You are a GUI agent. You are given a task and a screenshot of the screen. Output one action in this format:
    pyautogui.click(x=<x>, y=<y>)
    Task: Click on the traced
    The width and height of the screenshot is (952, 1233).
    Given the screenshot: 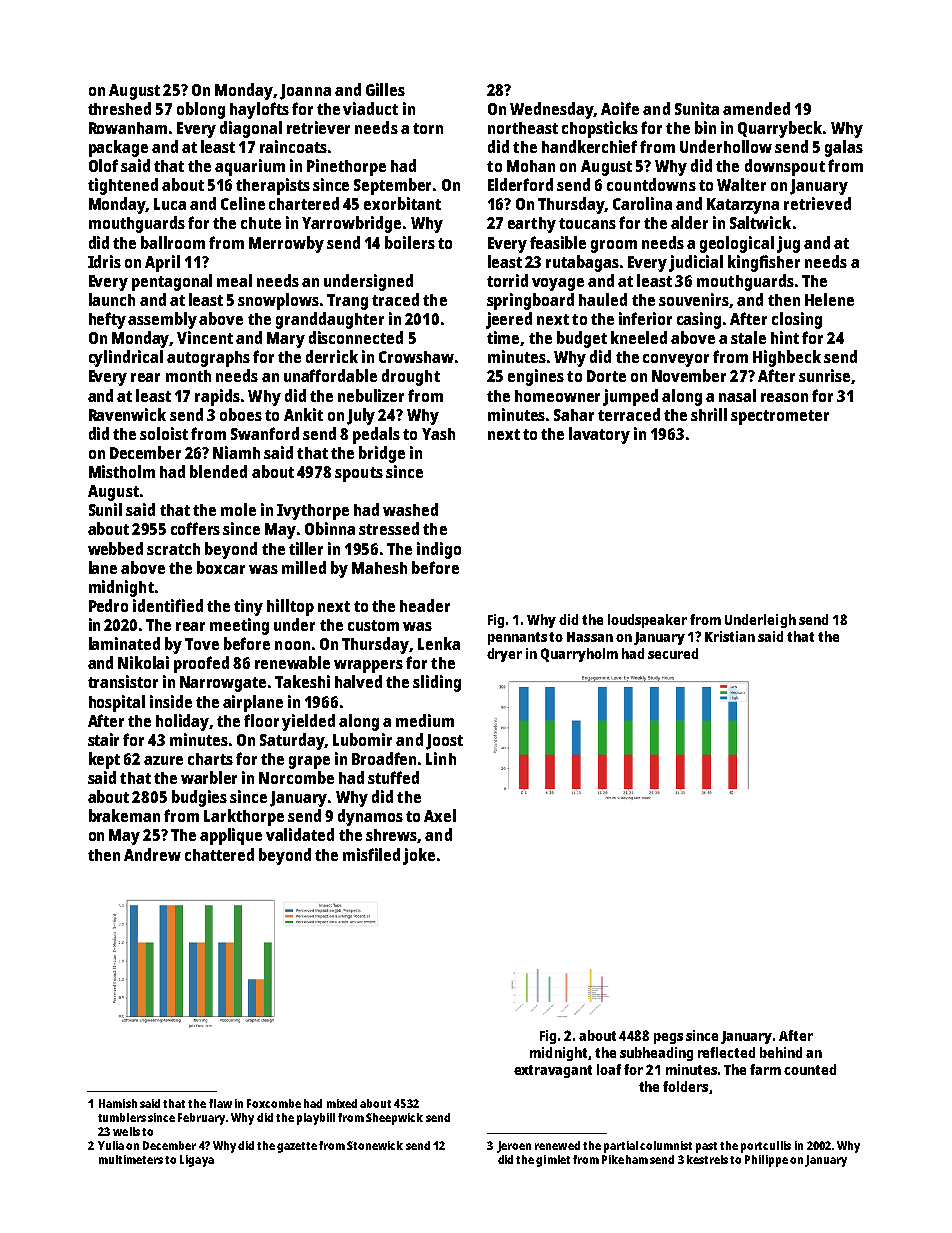 What is the action you would take?
    pyautogui.click(x=395, y=299)
